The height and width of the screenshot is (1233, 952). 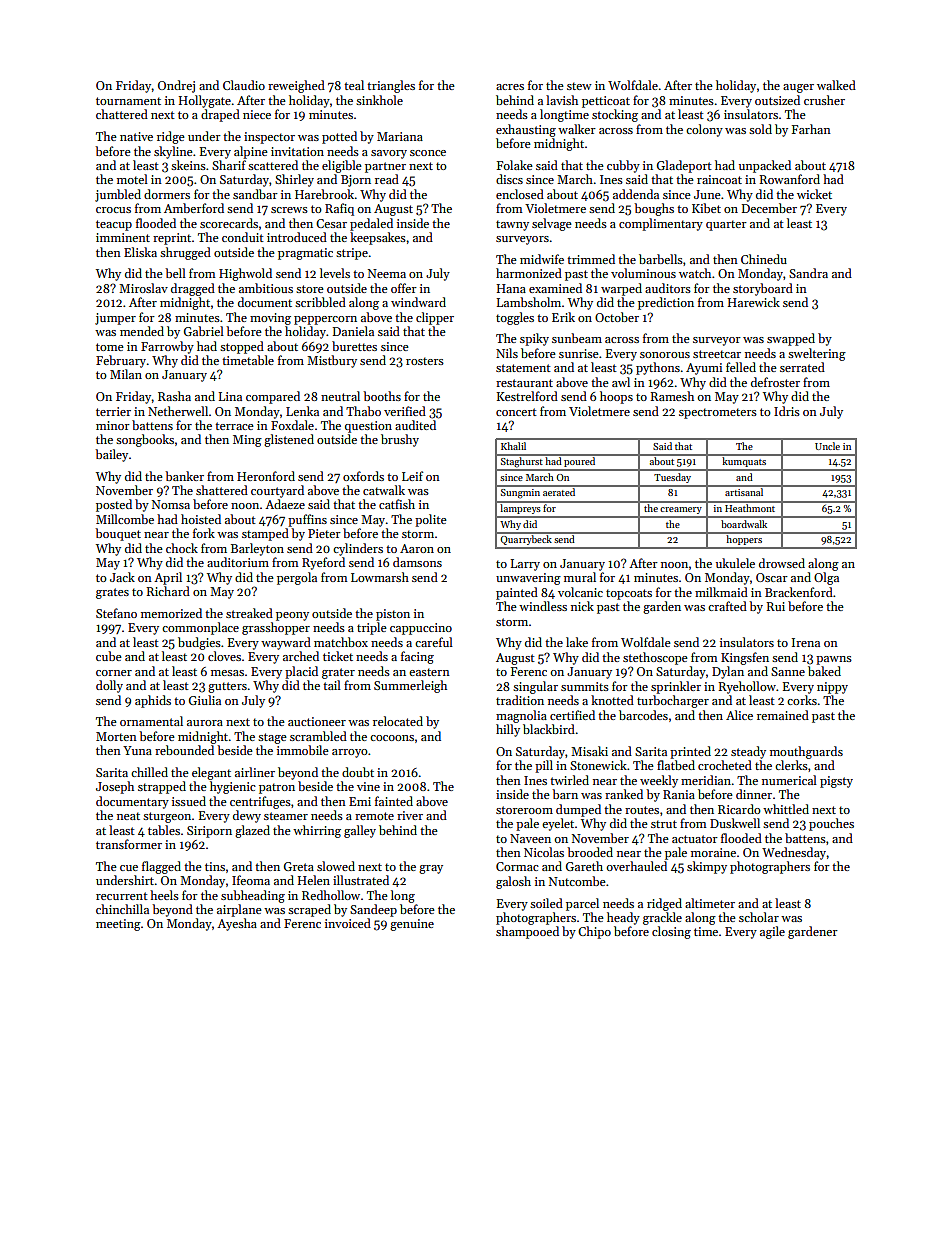 I want to click on shampooed, so click(x=527, y=932).
